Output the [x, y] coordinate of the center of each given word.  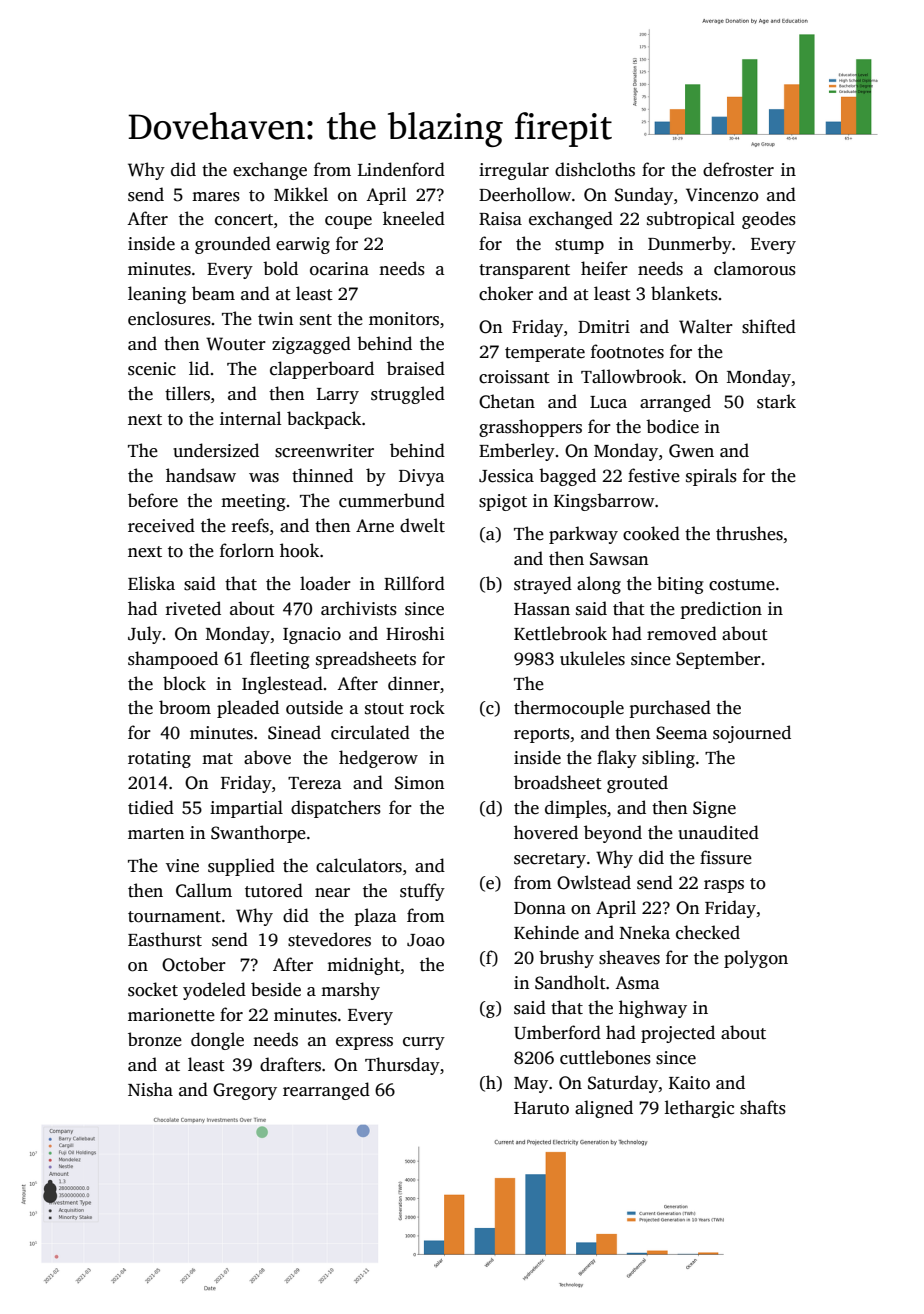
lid [199, 368]
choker [506, 293]
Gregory [245, 1091]
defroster [738, 169]
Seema [682, 733]
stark [776, 401]
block [184, 683]
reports [542, 735]
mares [216, 197]
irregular [514, 171]
